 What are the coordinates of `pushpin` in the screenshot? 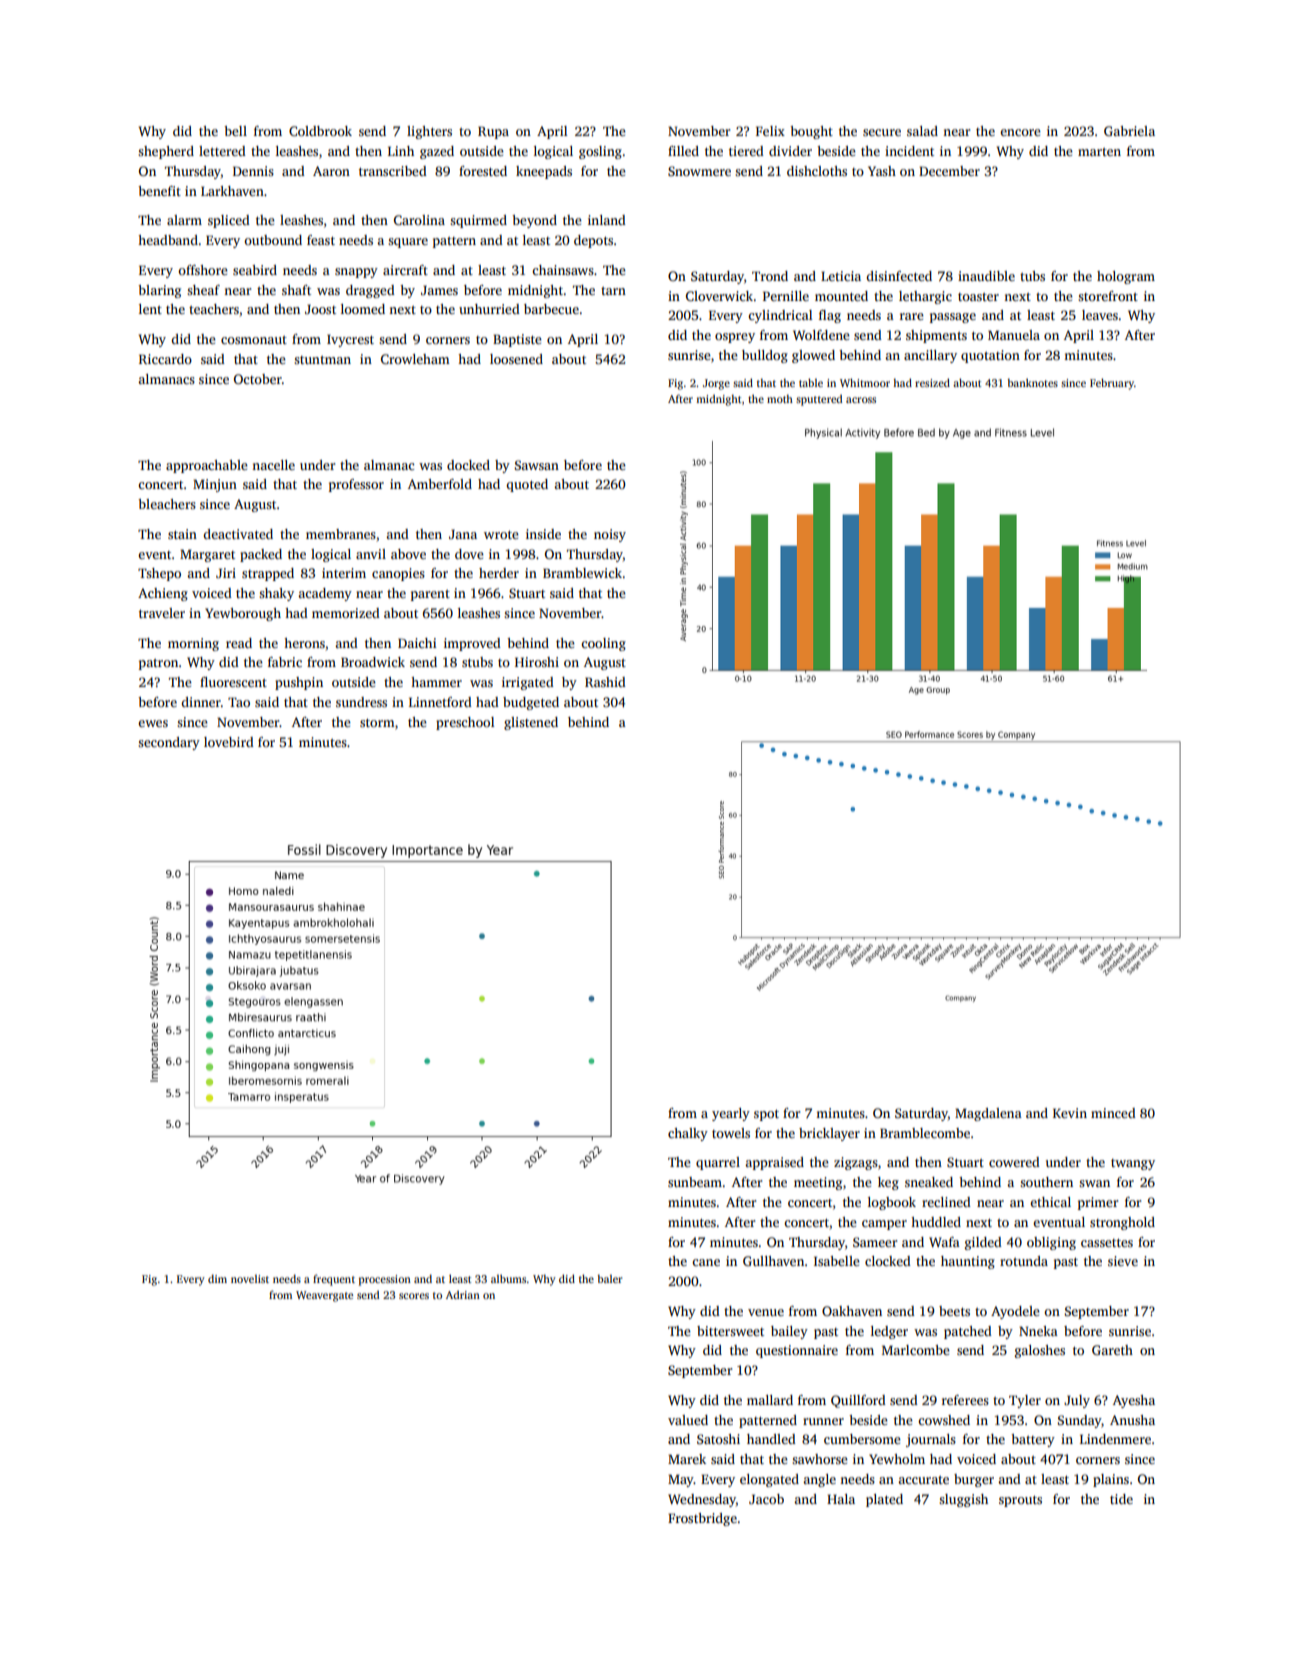 It's located at (299, 683).
